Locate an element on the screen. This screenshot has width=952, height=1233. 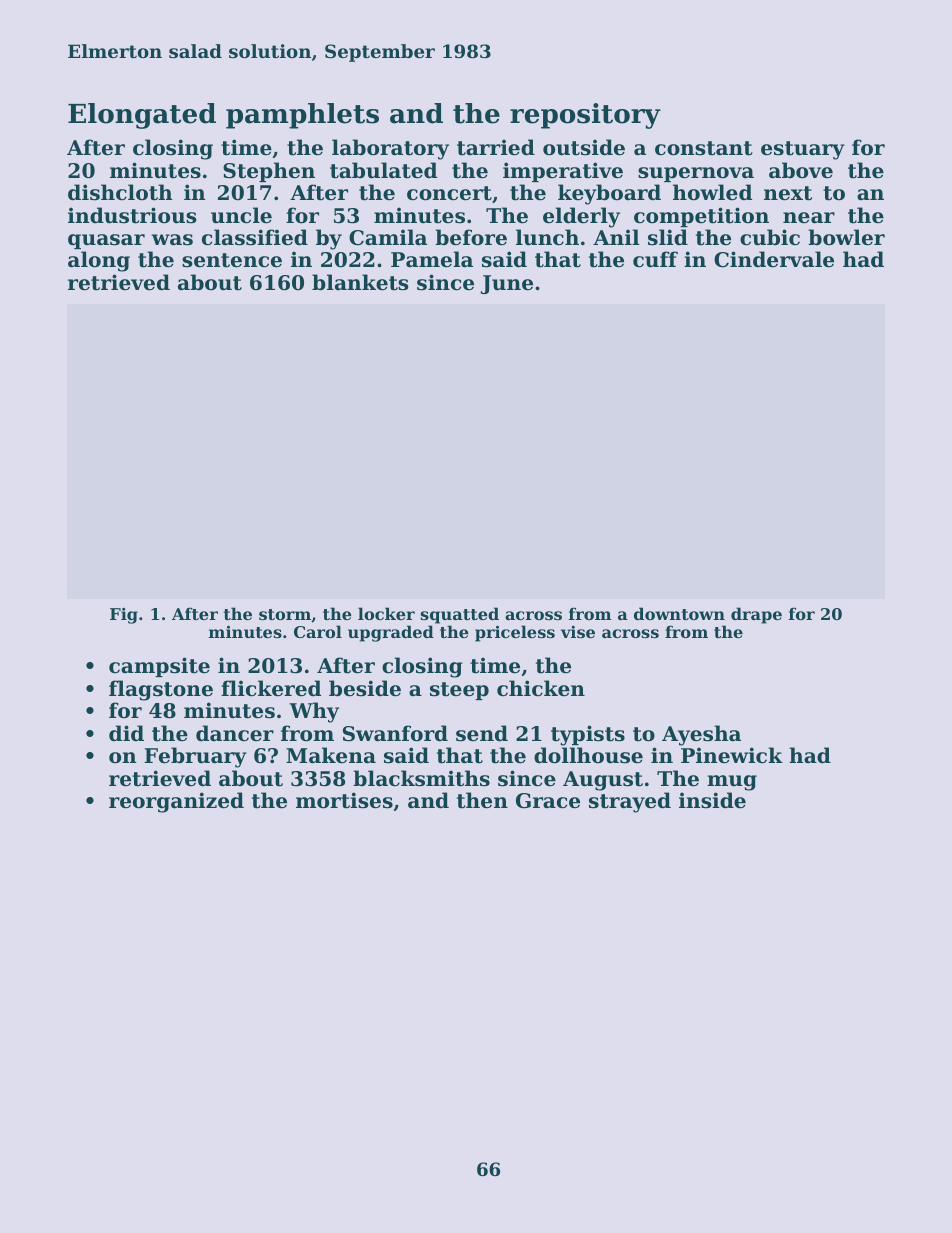
drape is located at coordinates (756, 615).
